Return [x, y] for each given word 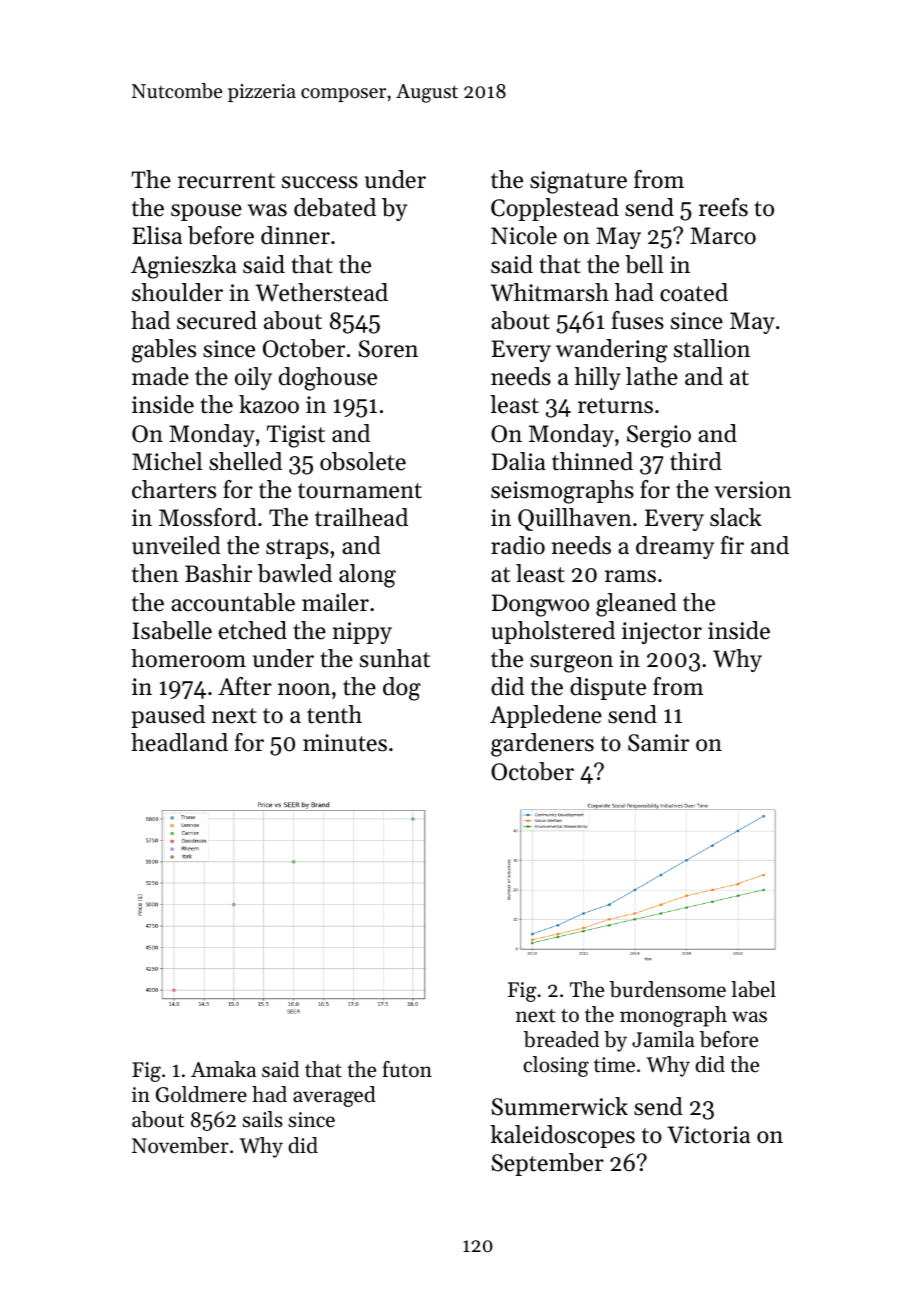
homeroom [188, 658]
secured [217, 320]
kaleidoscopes [562, 1136]
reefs [723, 207]
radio [518, 545]
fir [732, 545]
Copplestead [555, 209]
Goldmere [201, 1094]
